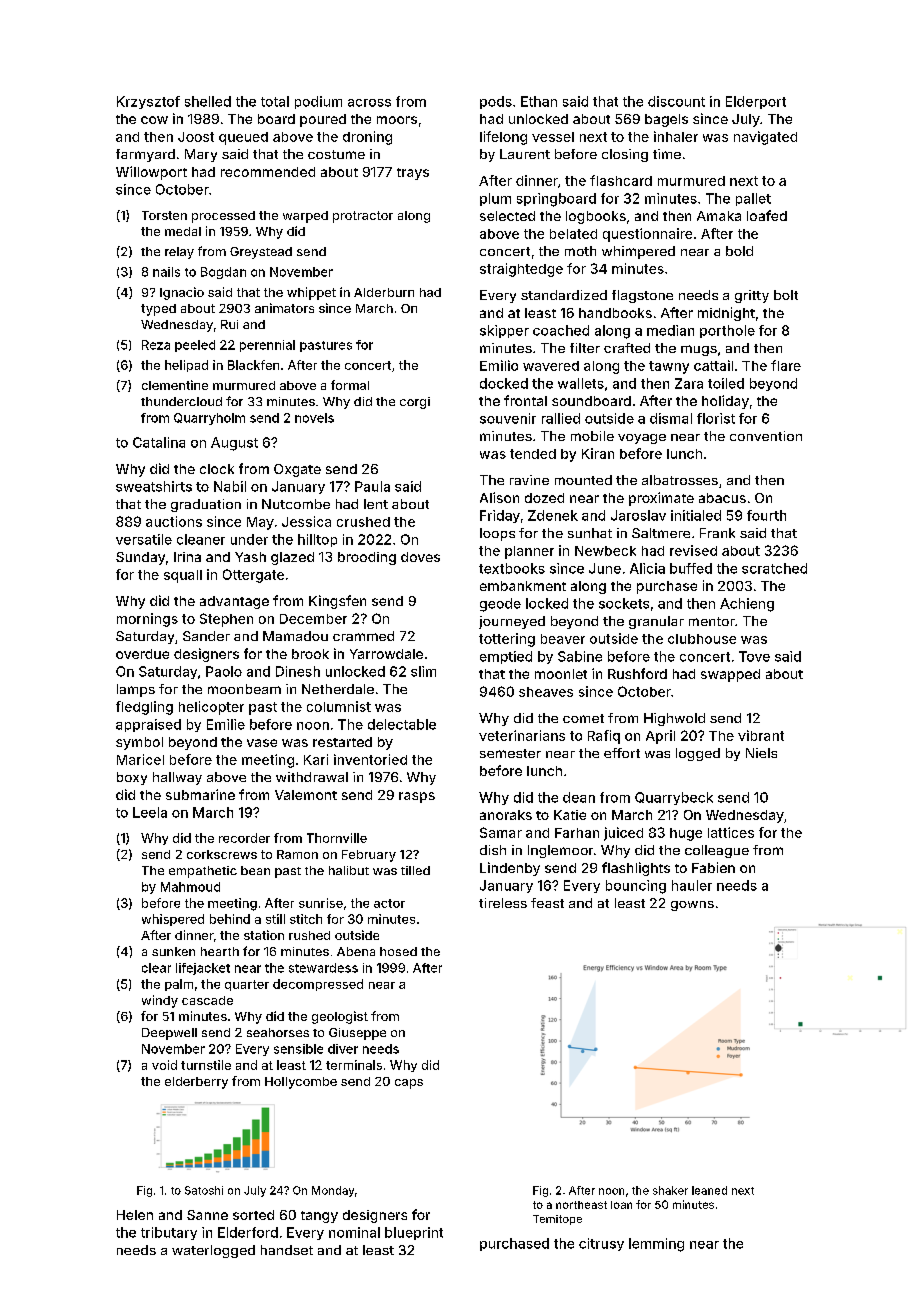  Describe the element at coordinates (414, 1233) in the image. I see `blueprint` at that location.
